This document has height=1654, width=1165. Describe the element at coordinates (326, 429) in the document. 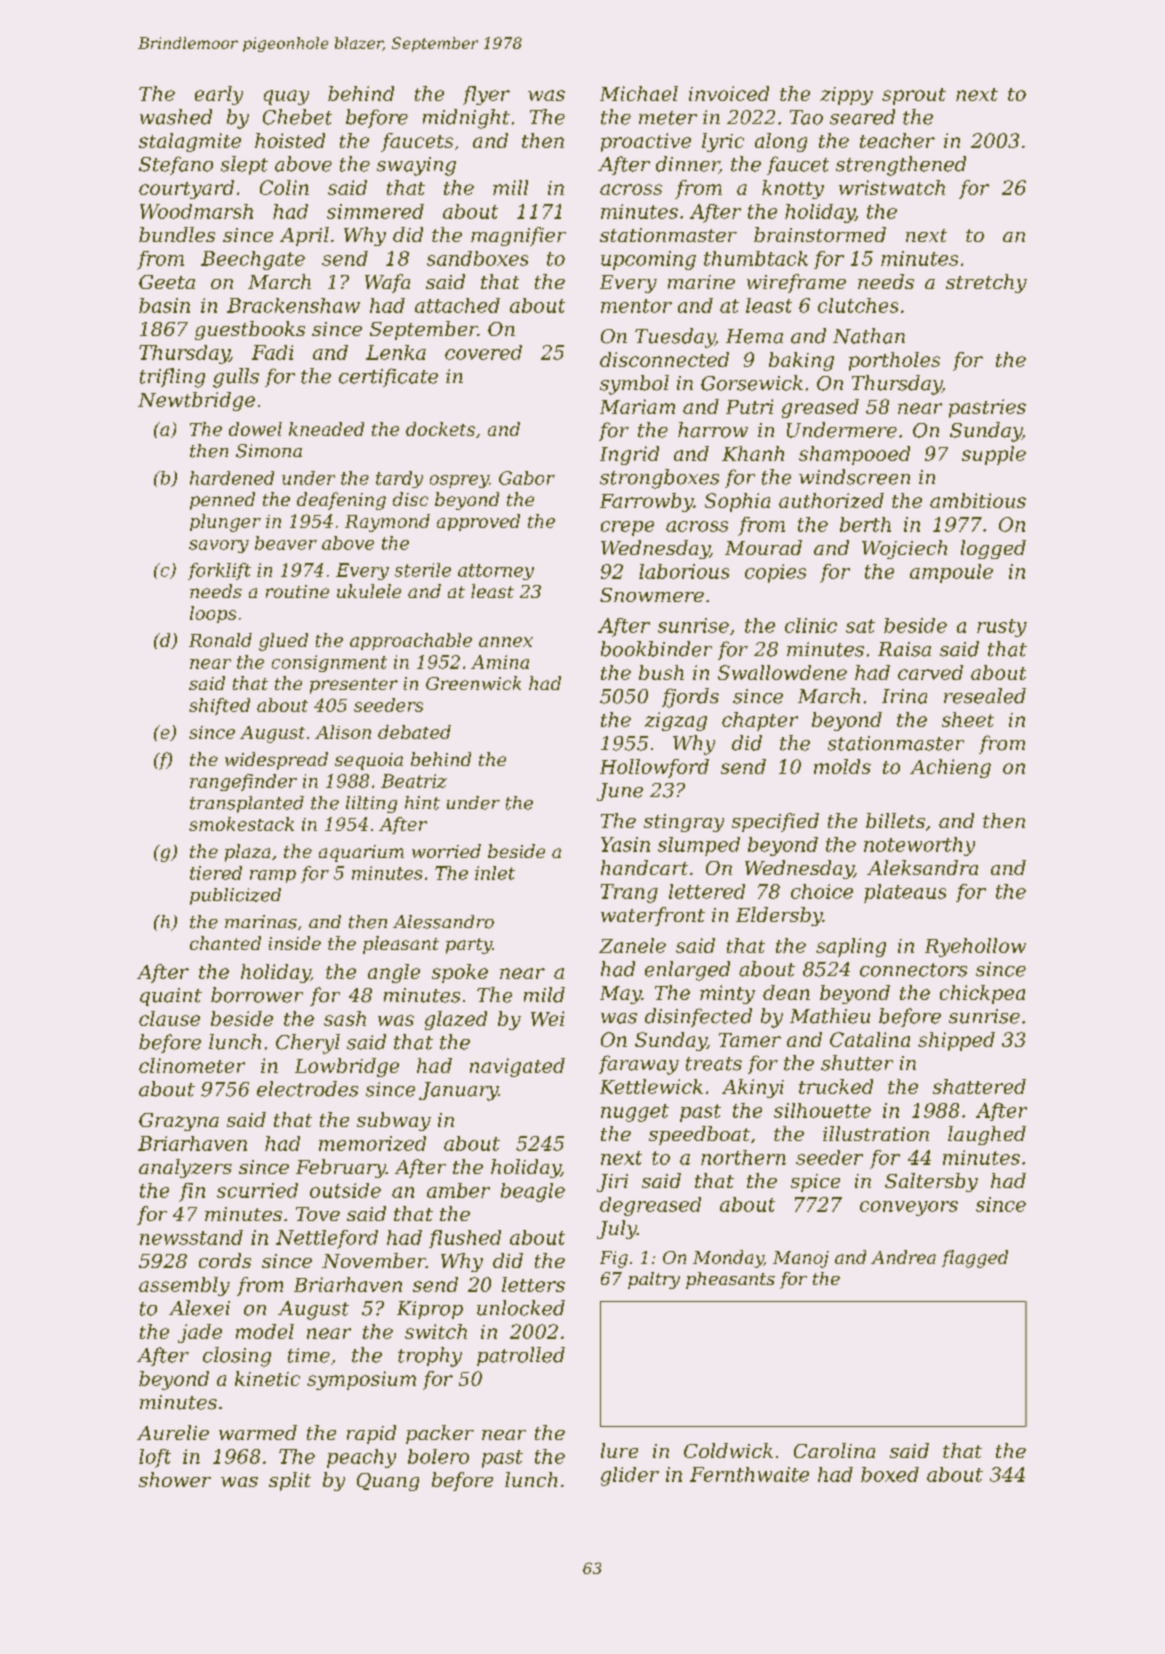

I see `kneaded` at that location.
